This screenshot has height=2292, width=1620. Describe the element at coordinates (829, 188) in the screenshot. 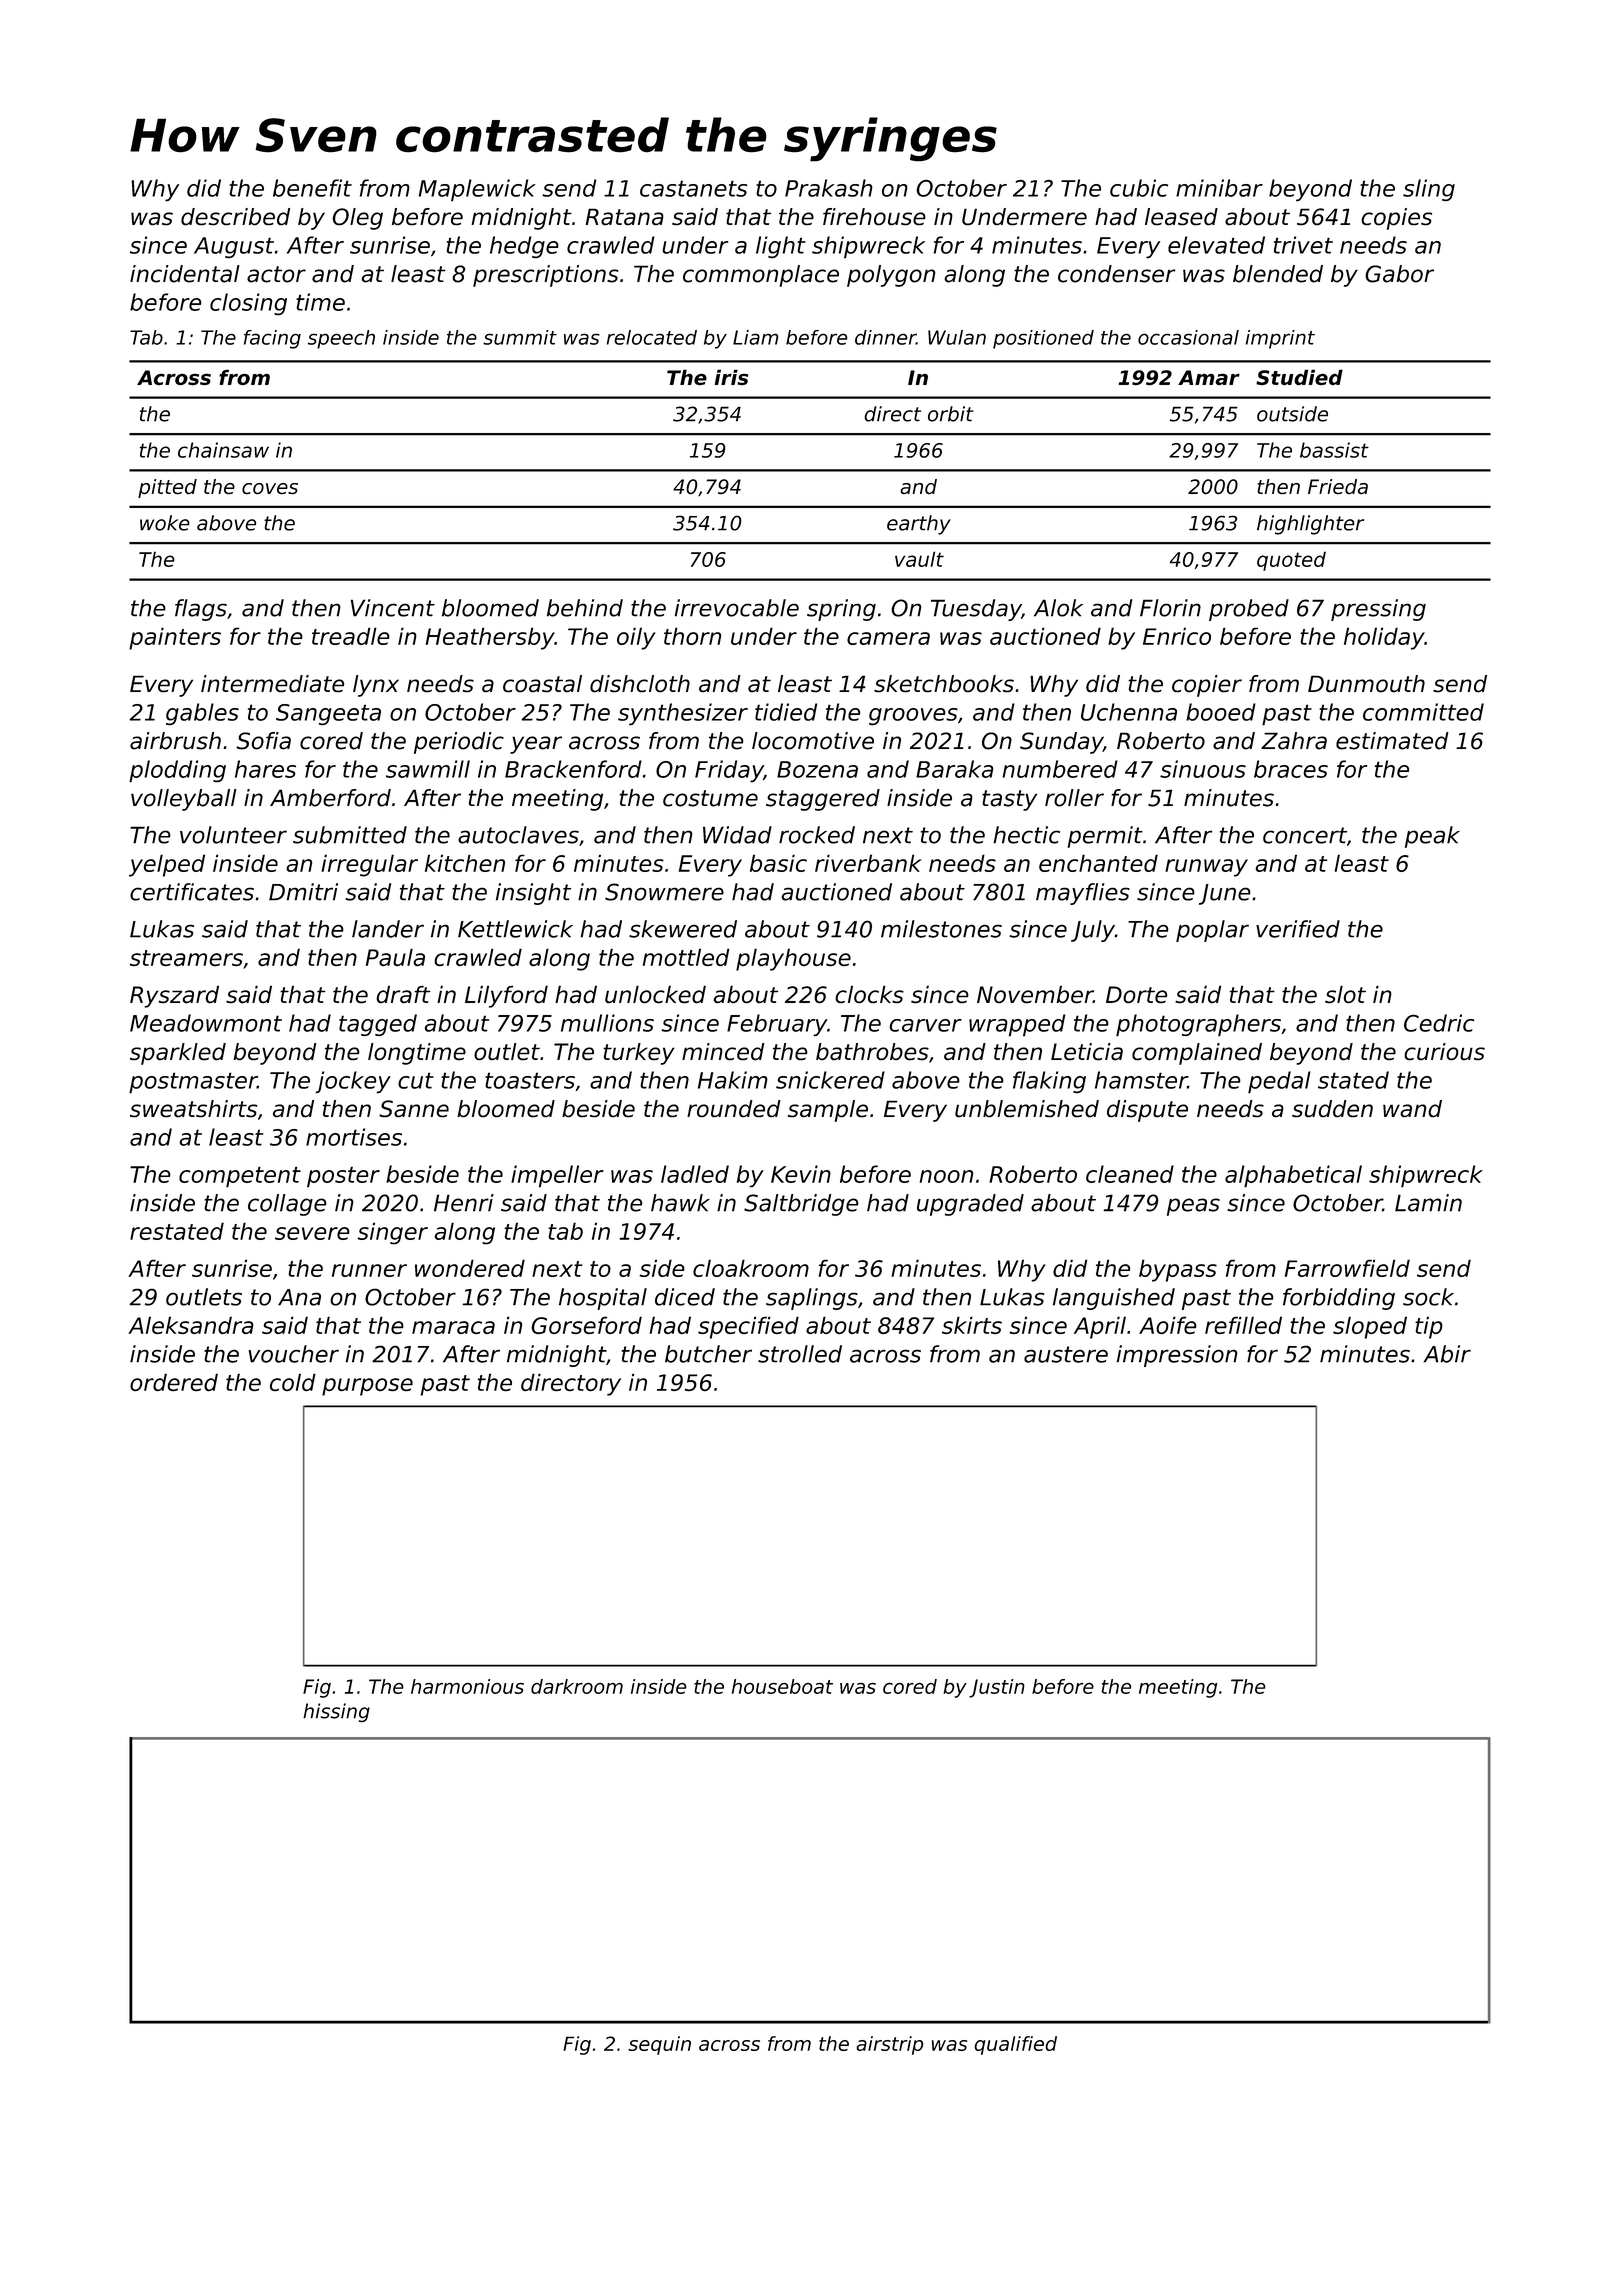

I see `Prakash` at that location.
